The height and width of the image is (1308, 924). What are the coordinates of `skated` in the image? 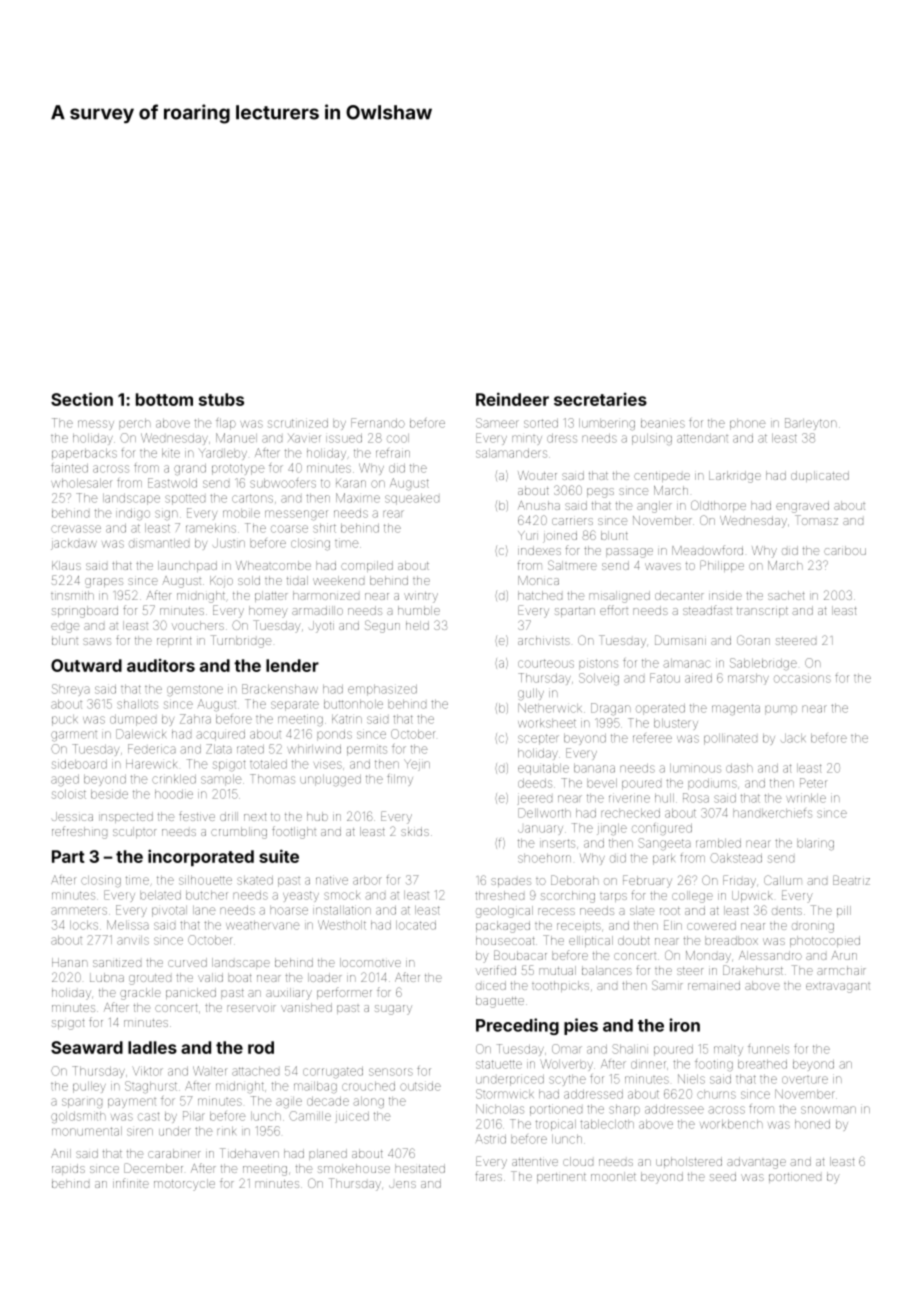 It's located at (255, 880).
